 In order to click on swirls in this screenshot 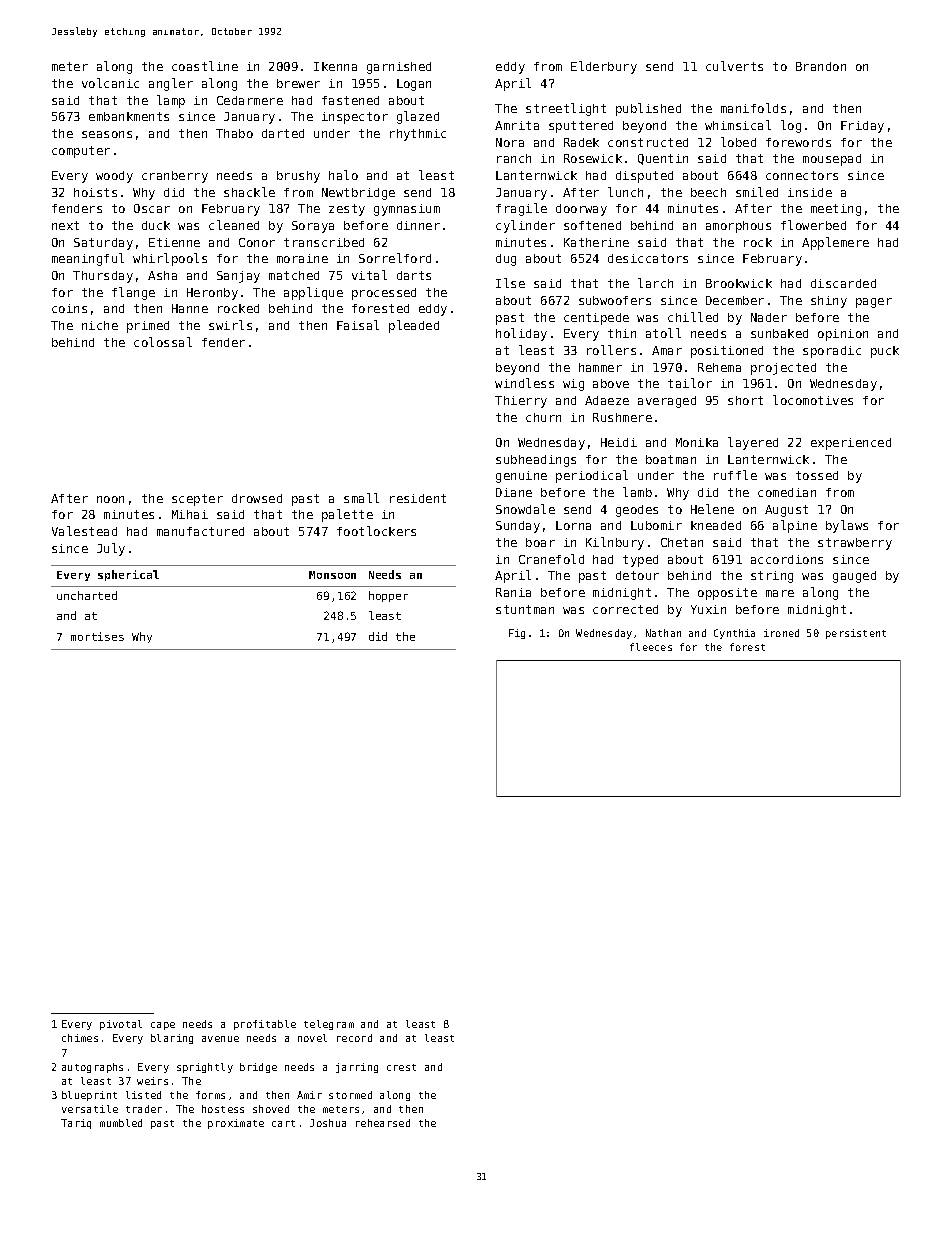, I will do `click(230, 325)`.
